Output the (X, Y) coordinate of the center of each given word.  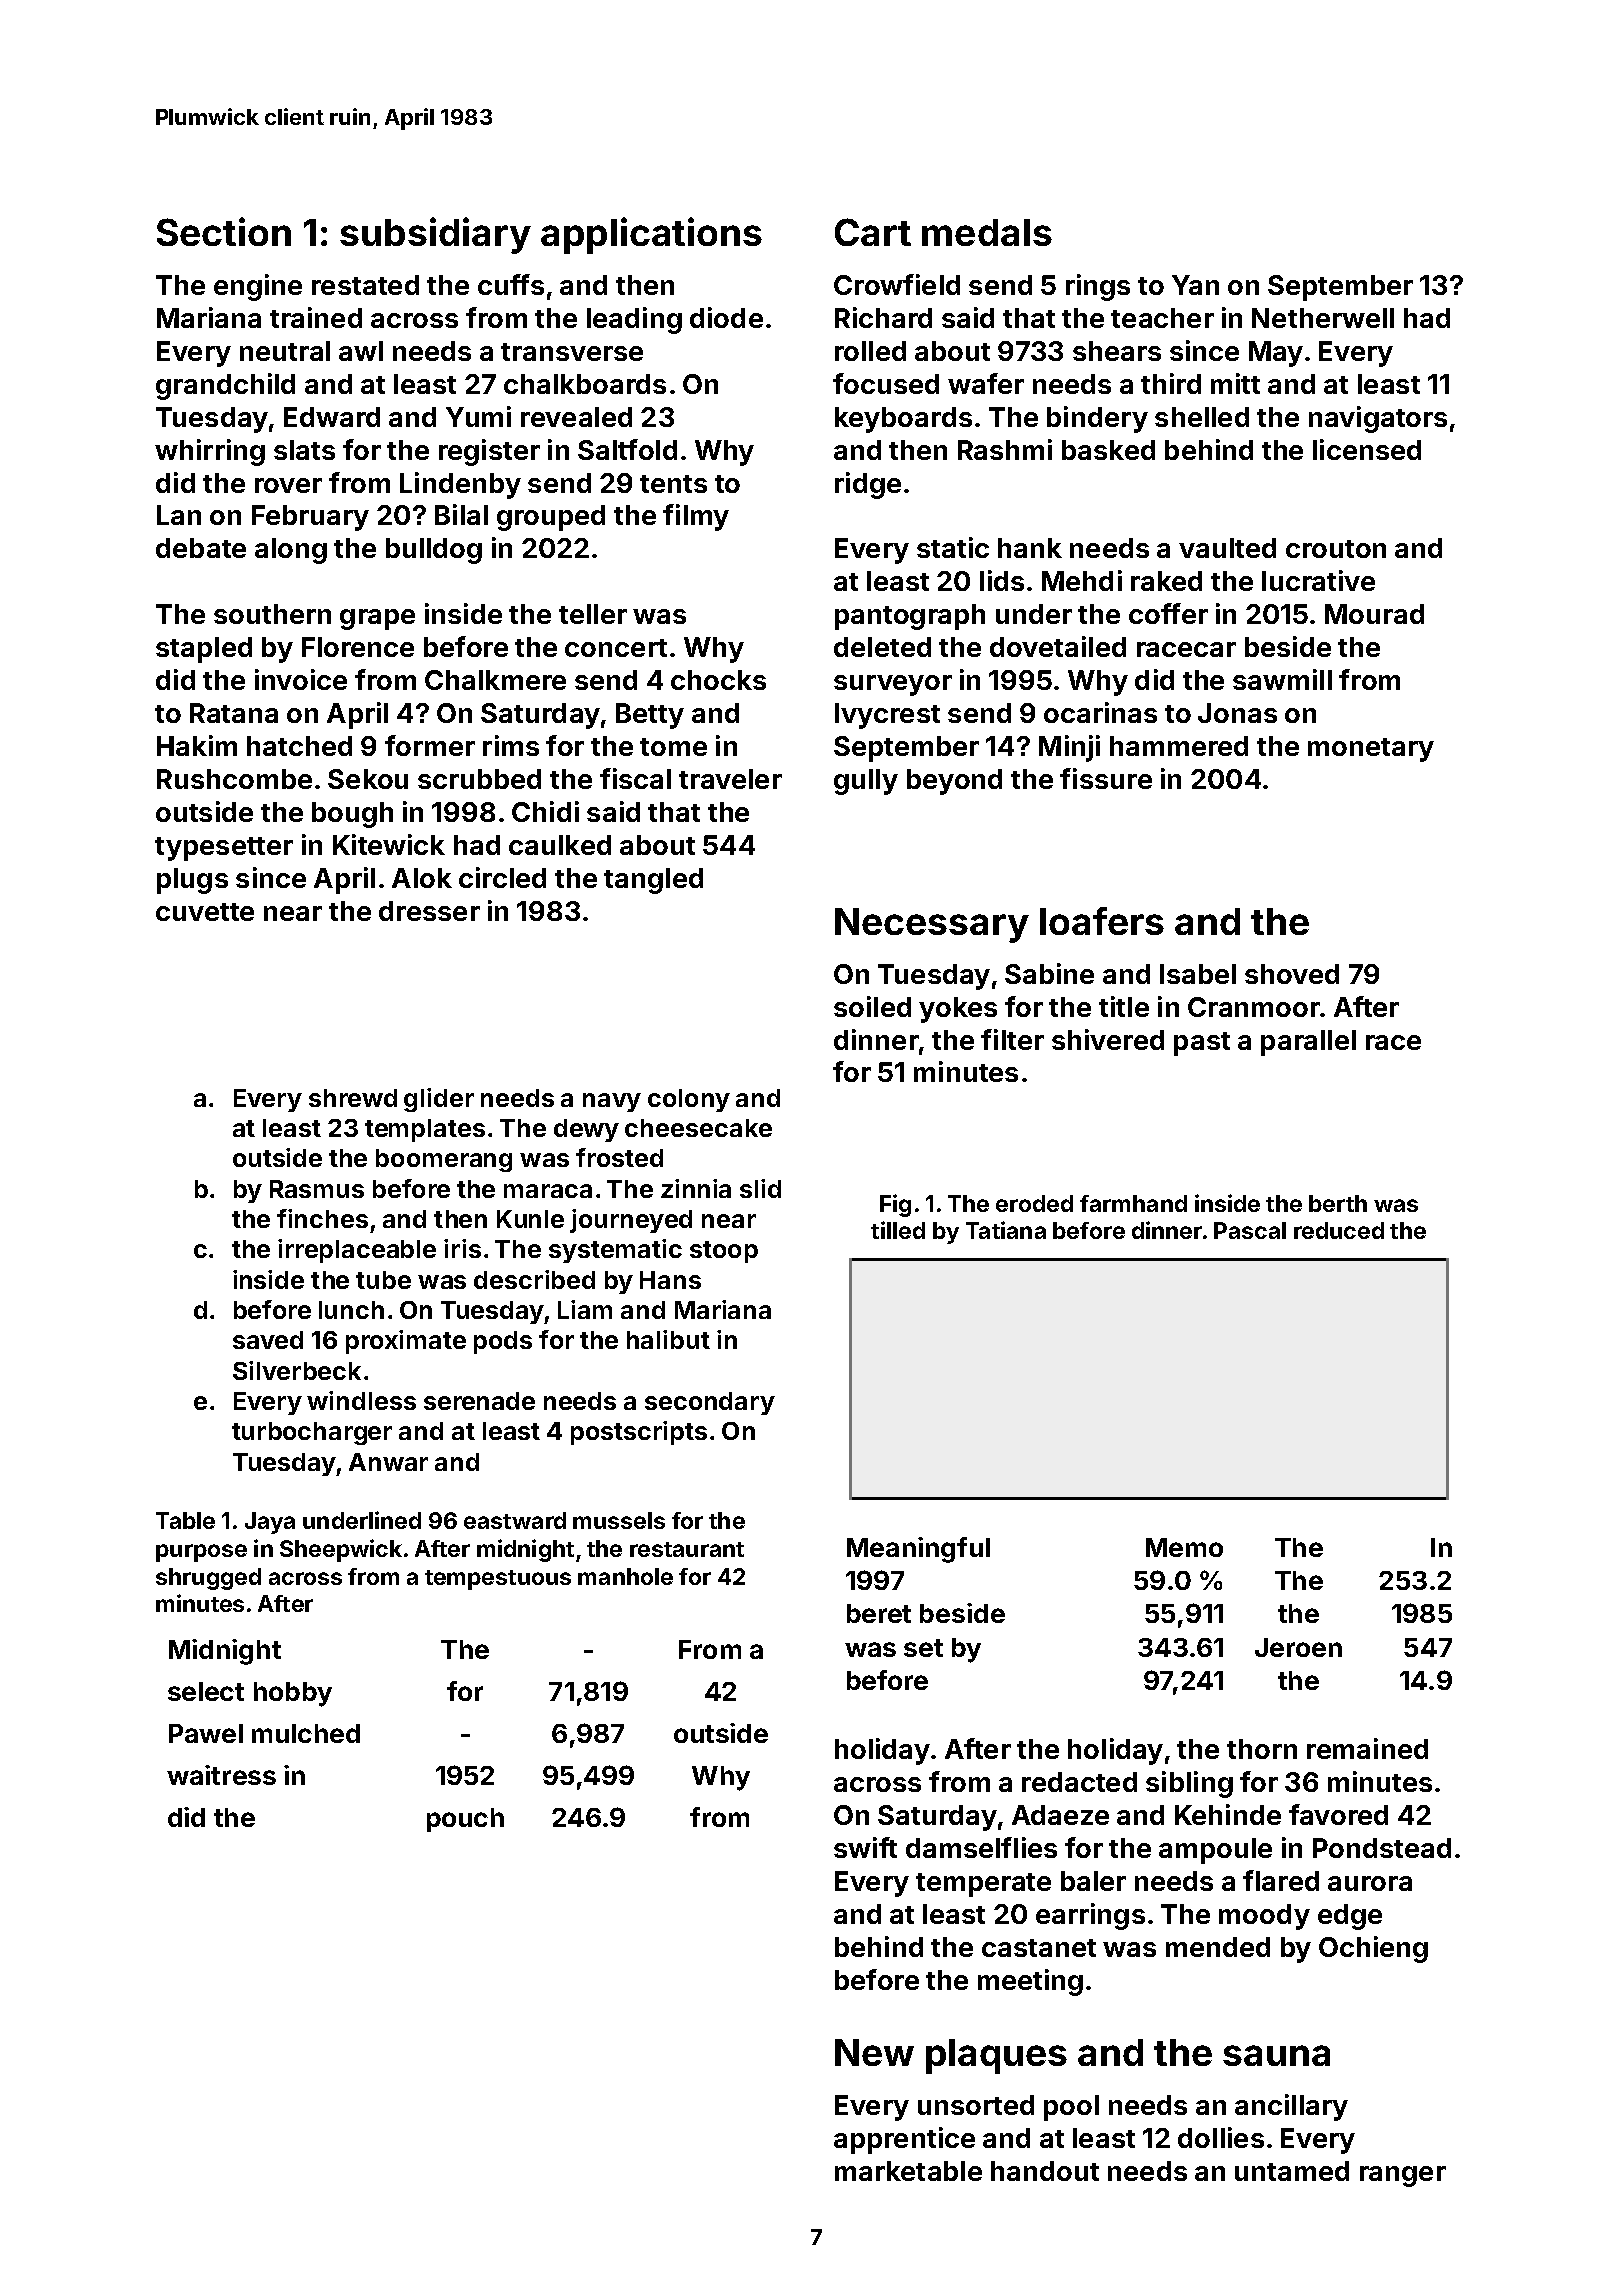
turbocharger (312, 1433)
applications (651, 235)
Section (224, 231)
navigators (1378, 419)
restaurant (687, 1549)
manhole (625, 1576)
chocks (718, 680)
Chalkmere (495, 680)
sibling (1189, 1784)
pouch (465, 1820)
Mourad (1374, 614)
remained (1367, 1748)
